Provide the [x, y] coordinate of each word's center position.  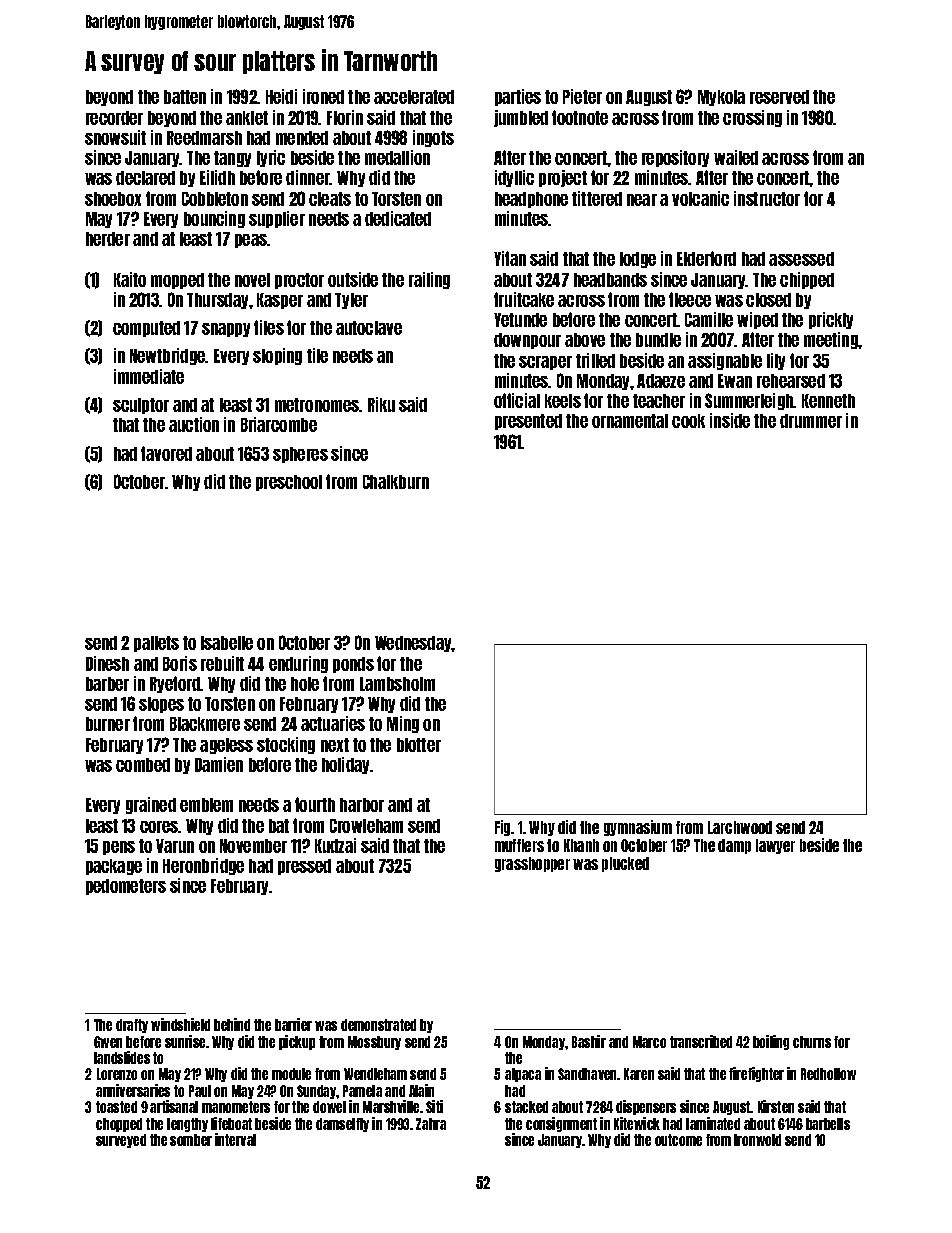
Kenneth [828, 401]
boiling [771, 1042]
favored [166, 453]
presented [528, 422]
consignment [561, 1124]
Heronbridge [203, 866]
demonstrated [378, 1025]
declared [145, 178]
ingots [433, 138]
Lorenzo [117, 1074]
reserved [779, 97]
